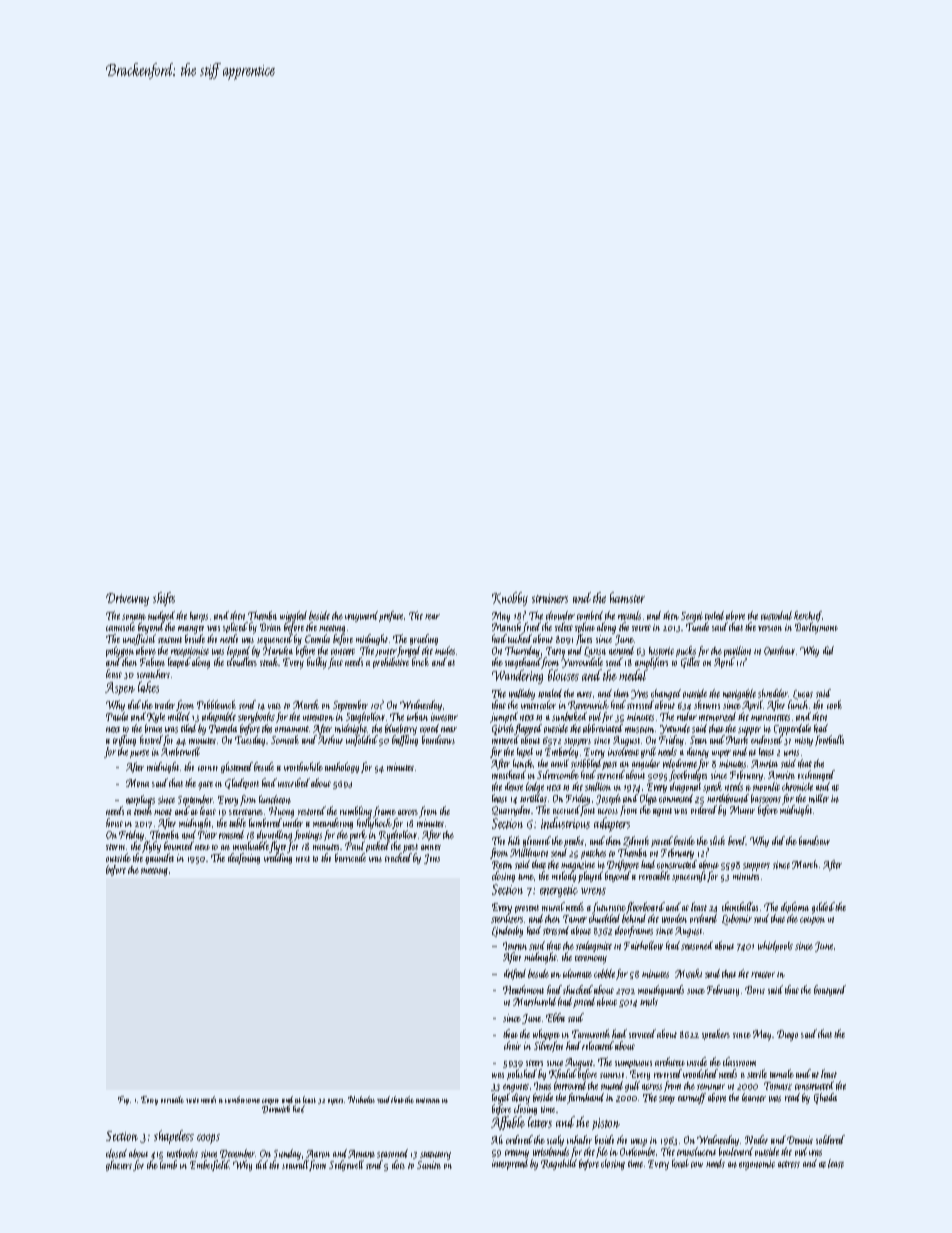  Describe the element at coordinates (830, 990) in the image. I see `boatyard` at that location.
